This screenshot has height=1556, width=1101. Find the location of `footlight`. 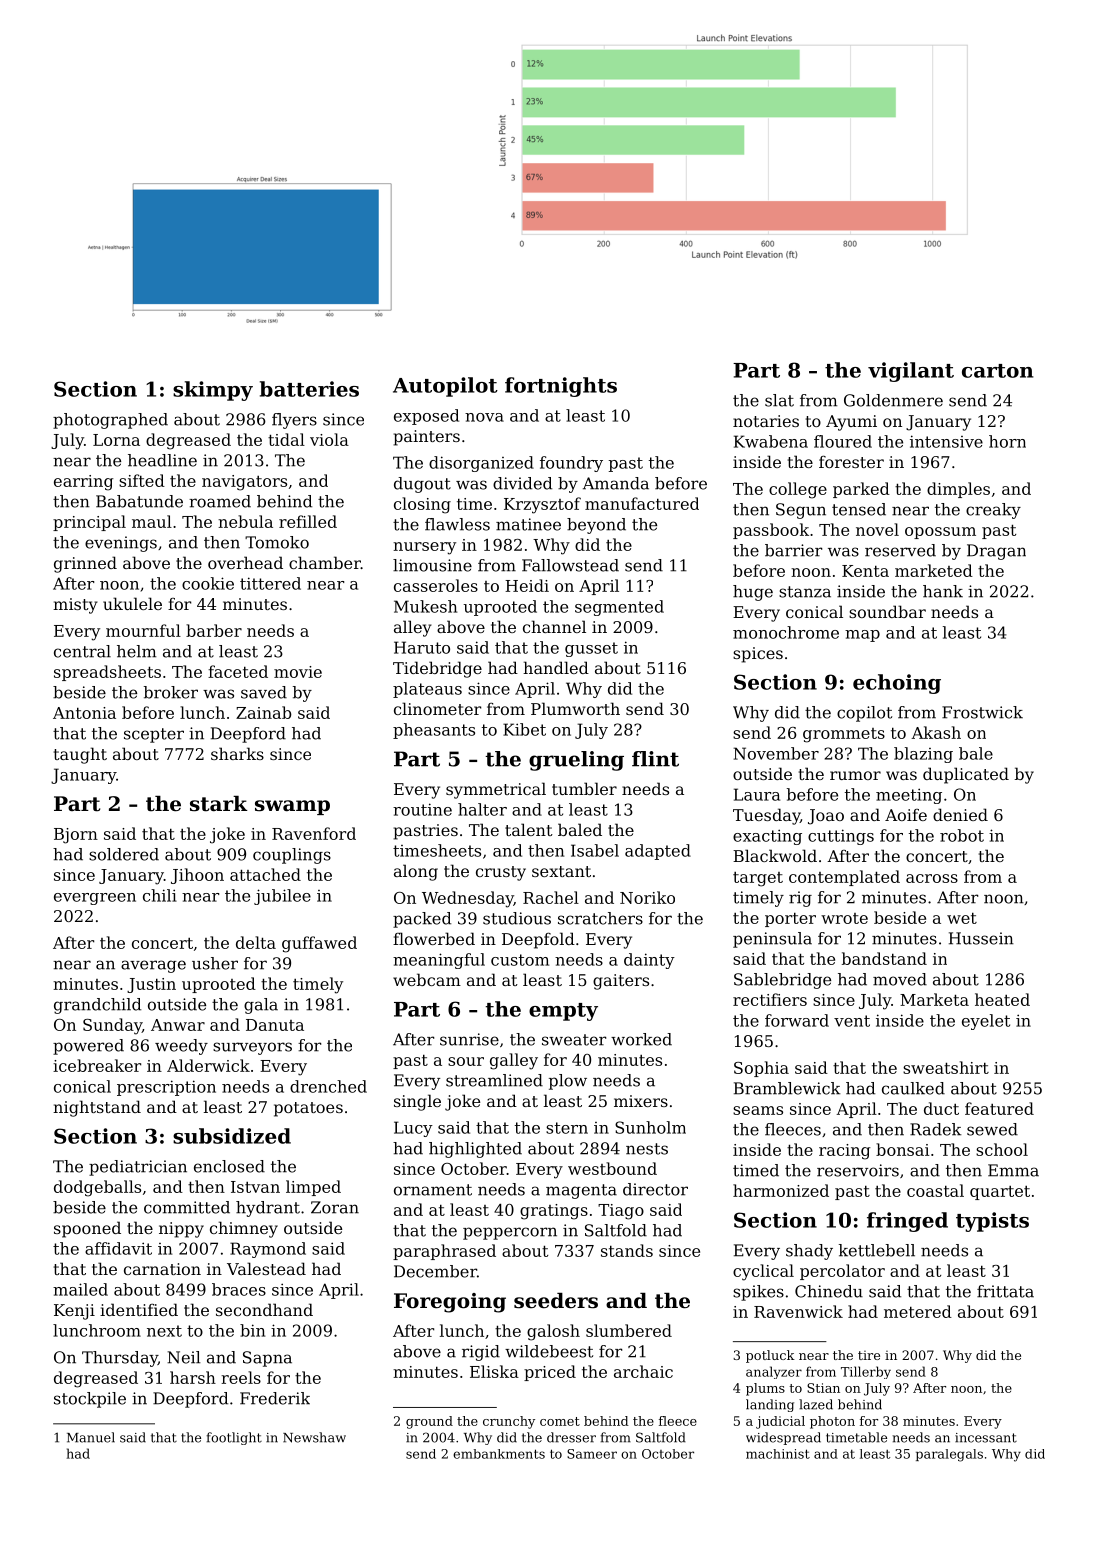

footlight is located at coordinates (234, 1438).
